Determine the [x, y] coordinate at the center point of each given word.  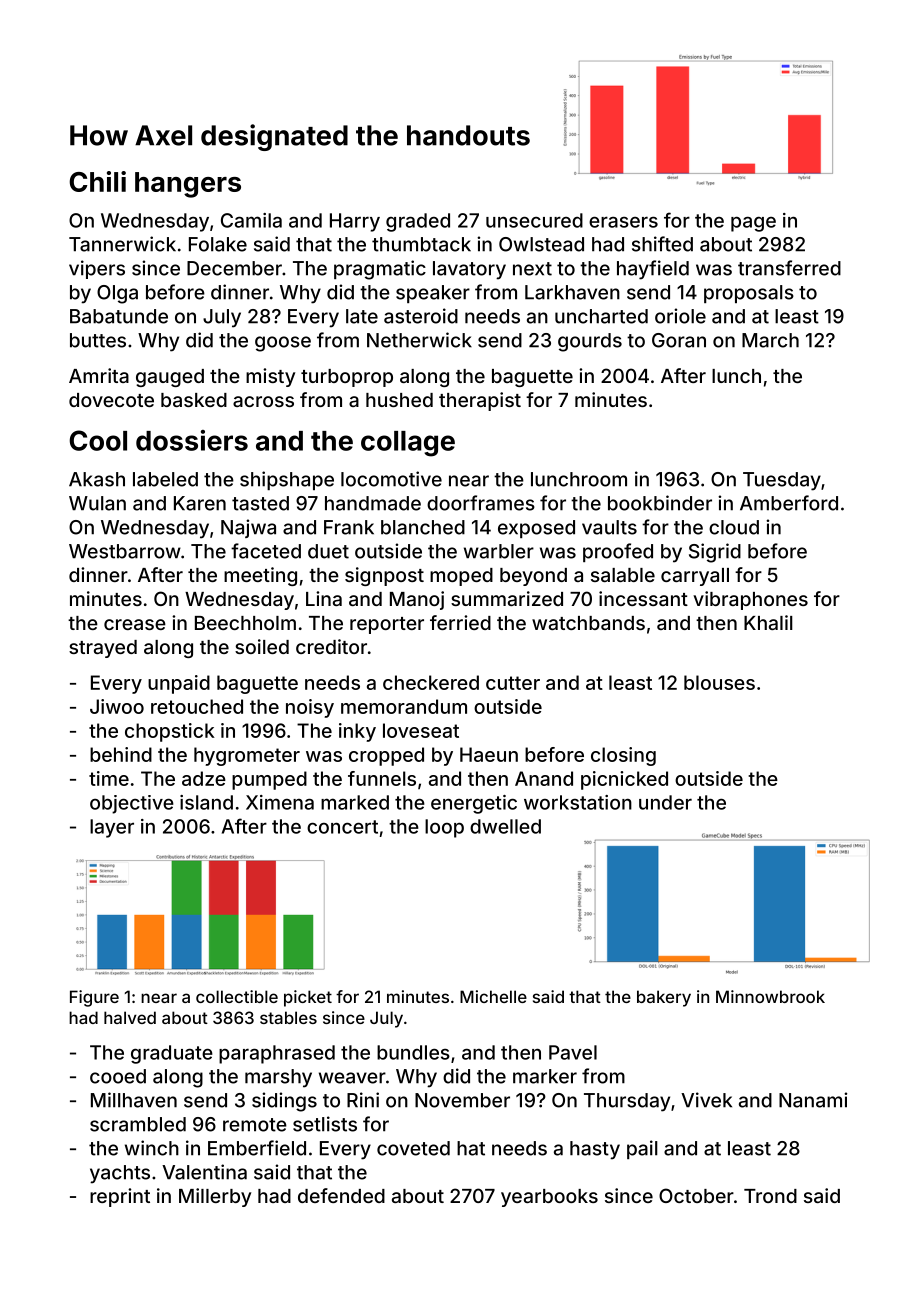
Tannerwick [122, 244]
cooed [118, 1076]
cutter [513, 683]
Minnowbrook [770, 996]
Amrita [99, 375]
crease [135, 624]
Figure [94, 998]
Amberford [789, 503]
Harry [355, 222]
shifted [662, 244]
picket [308, 998]
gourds [590, 342]
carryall [695, 577]
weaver [352, 1078]
